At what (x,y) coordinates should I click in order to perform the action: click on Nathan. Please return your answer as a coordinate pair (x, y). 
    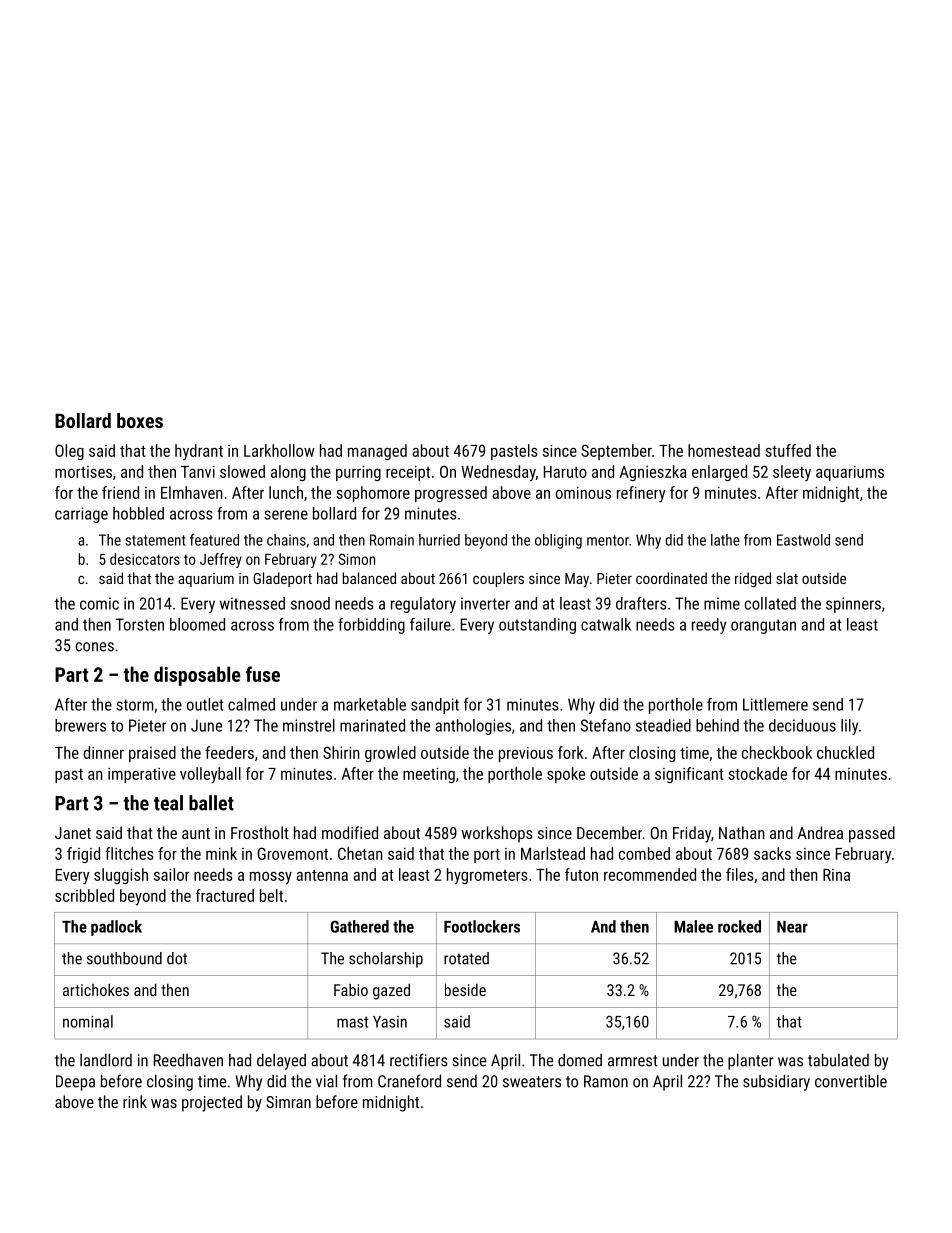
    Looking at the image, I should click on (742, 832).
